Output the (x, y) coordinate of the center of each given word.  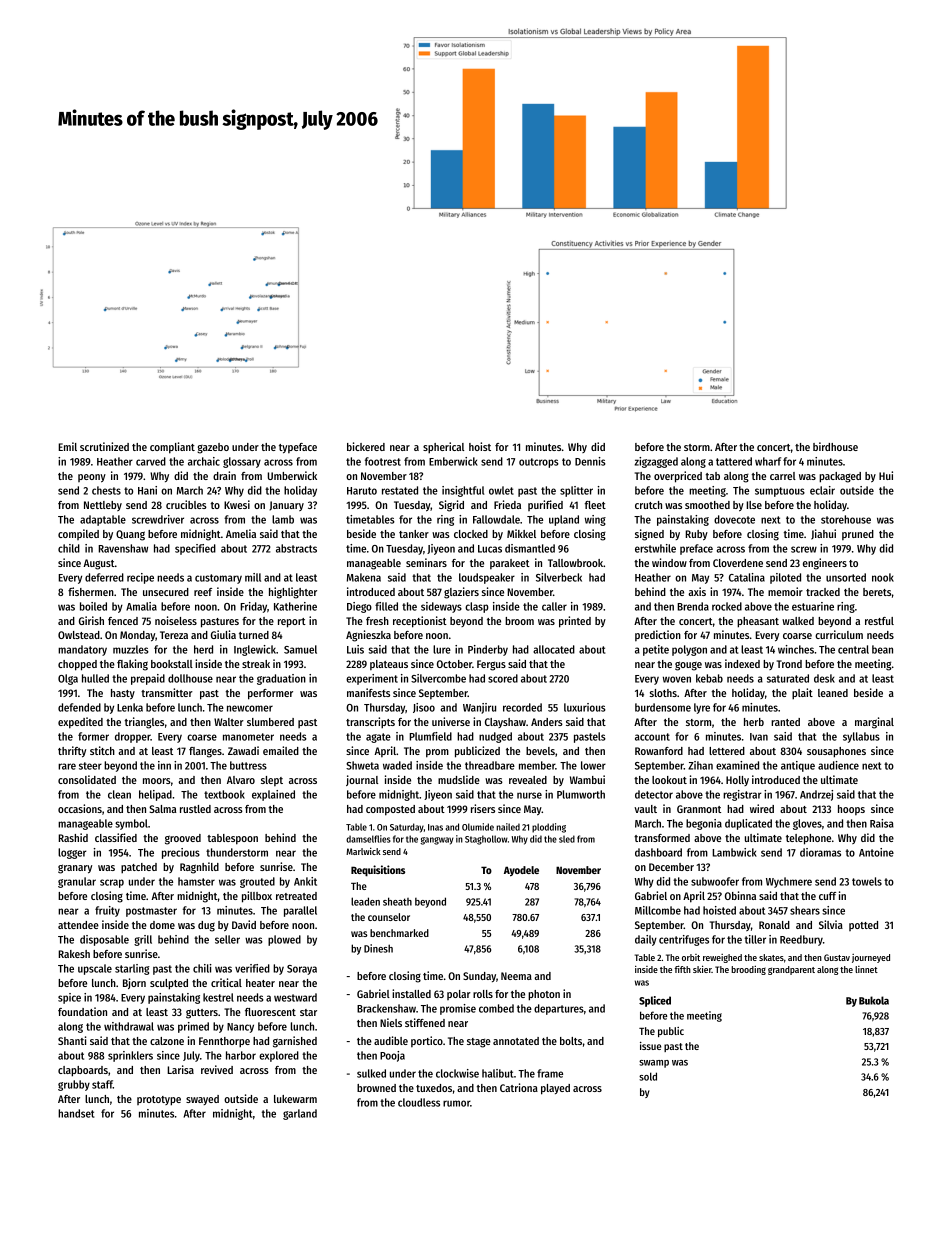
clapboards (83, 1071)
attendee (78, 925)
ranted (785, 722)
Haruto (362, 491)
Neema (516, 976)
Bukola (874, 1000)
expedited (80, 723)
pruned (858, 535)
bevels (540, 751)
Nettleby (103, 506)
